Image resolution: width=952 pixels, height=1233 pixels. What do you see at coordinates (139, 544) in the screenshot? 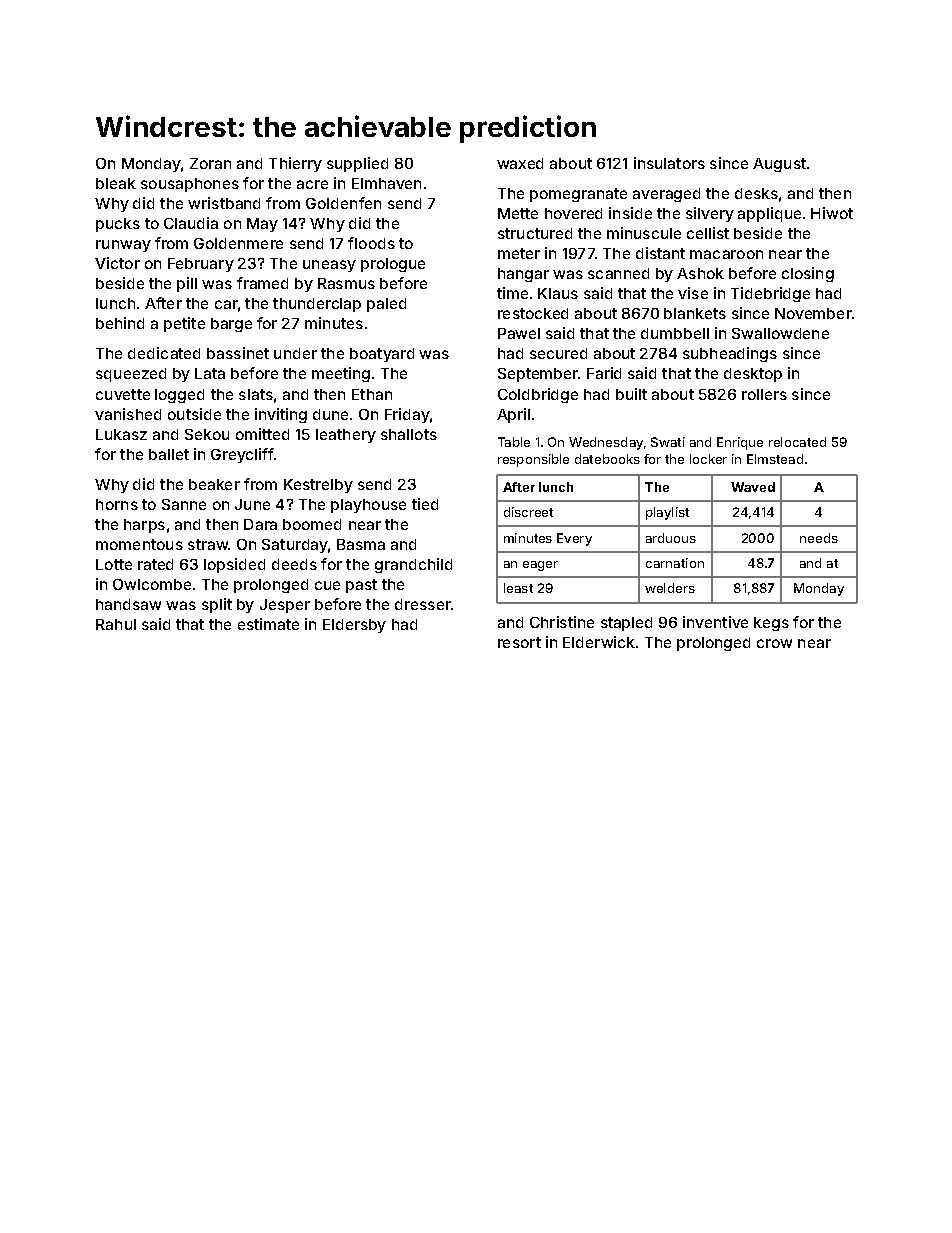
I see `momentous` at bounding box center [139, 544].
